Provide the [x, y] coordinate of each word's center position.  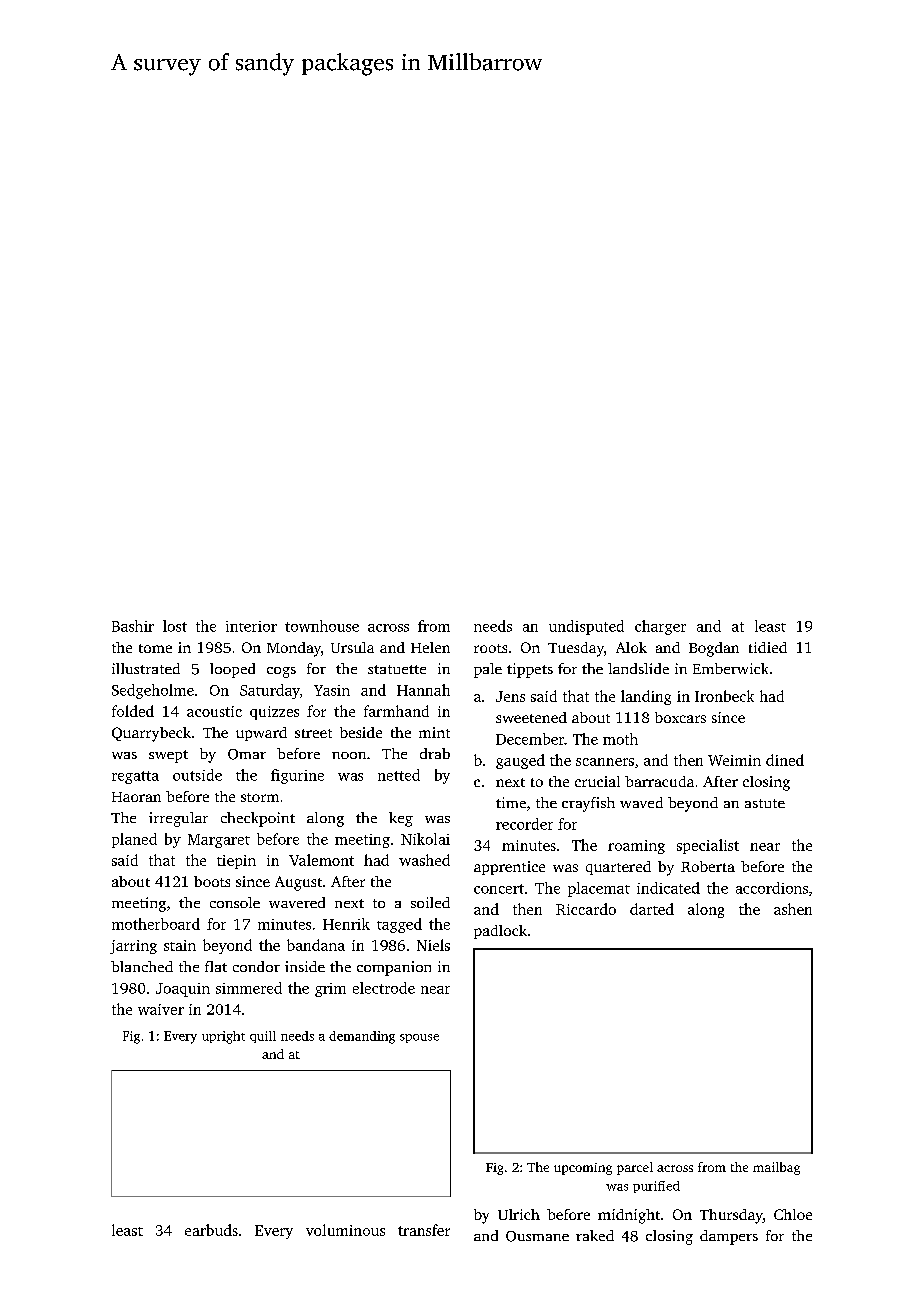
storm [260, 797]
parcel [635, 1168]
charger [660, 627]
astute [765, 803]
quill [263, 1037]
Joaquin [183, 990]
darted [652, 909]
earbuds [211, 1230]
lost [175, 626]
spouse [419, 1038]
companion [394, 968]
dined [785, 760]
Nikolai [425, 839]
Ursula [352, 647]
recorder [524, 824]
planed [134, 840]
